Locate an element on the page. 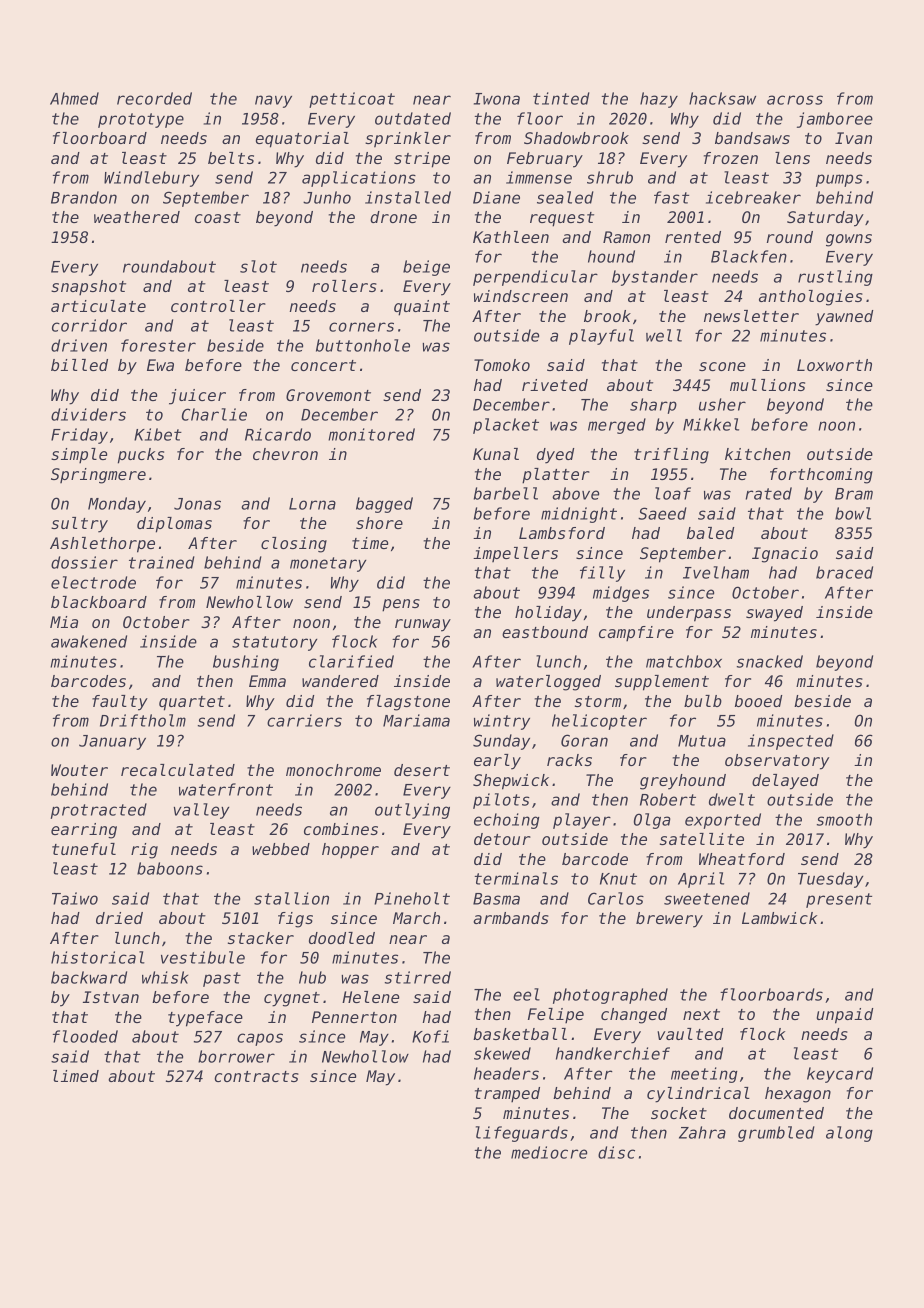 The image size is (924, 1308). time is located at coordinates (370, 543).
